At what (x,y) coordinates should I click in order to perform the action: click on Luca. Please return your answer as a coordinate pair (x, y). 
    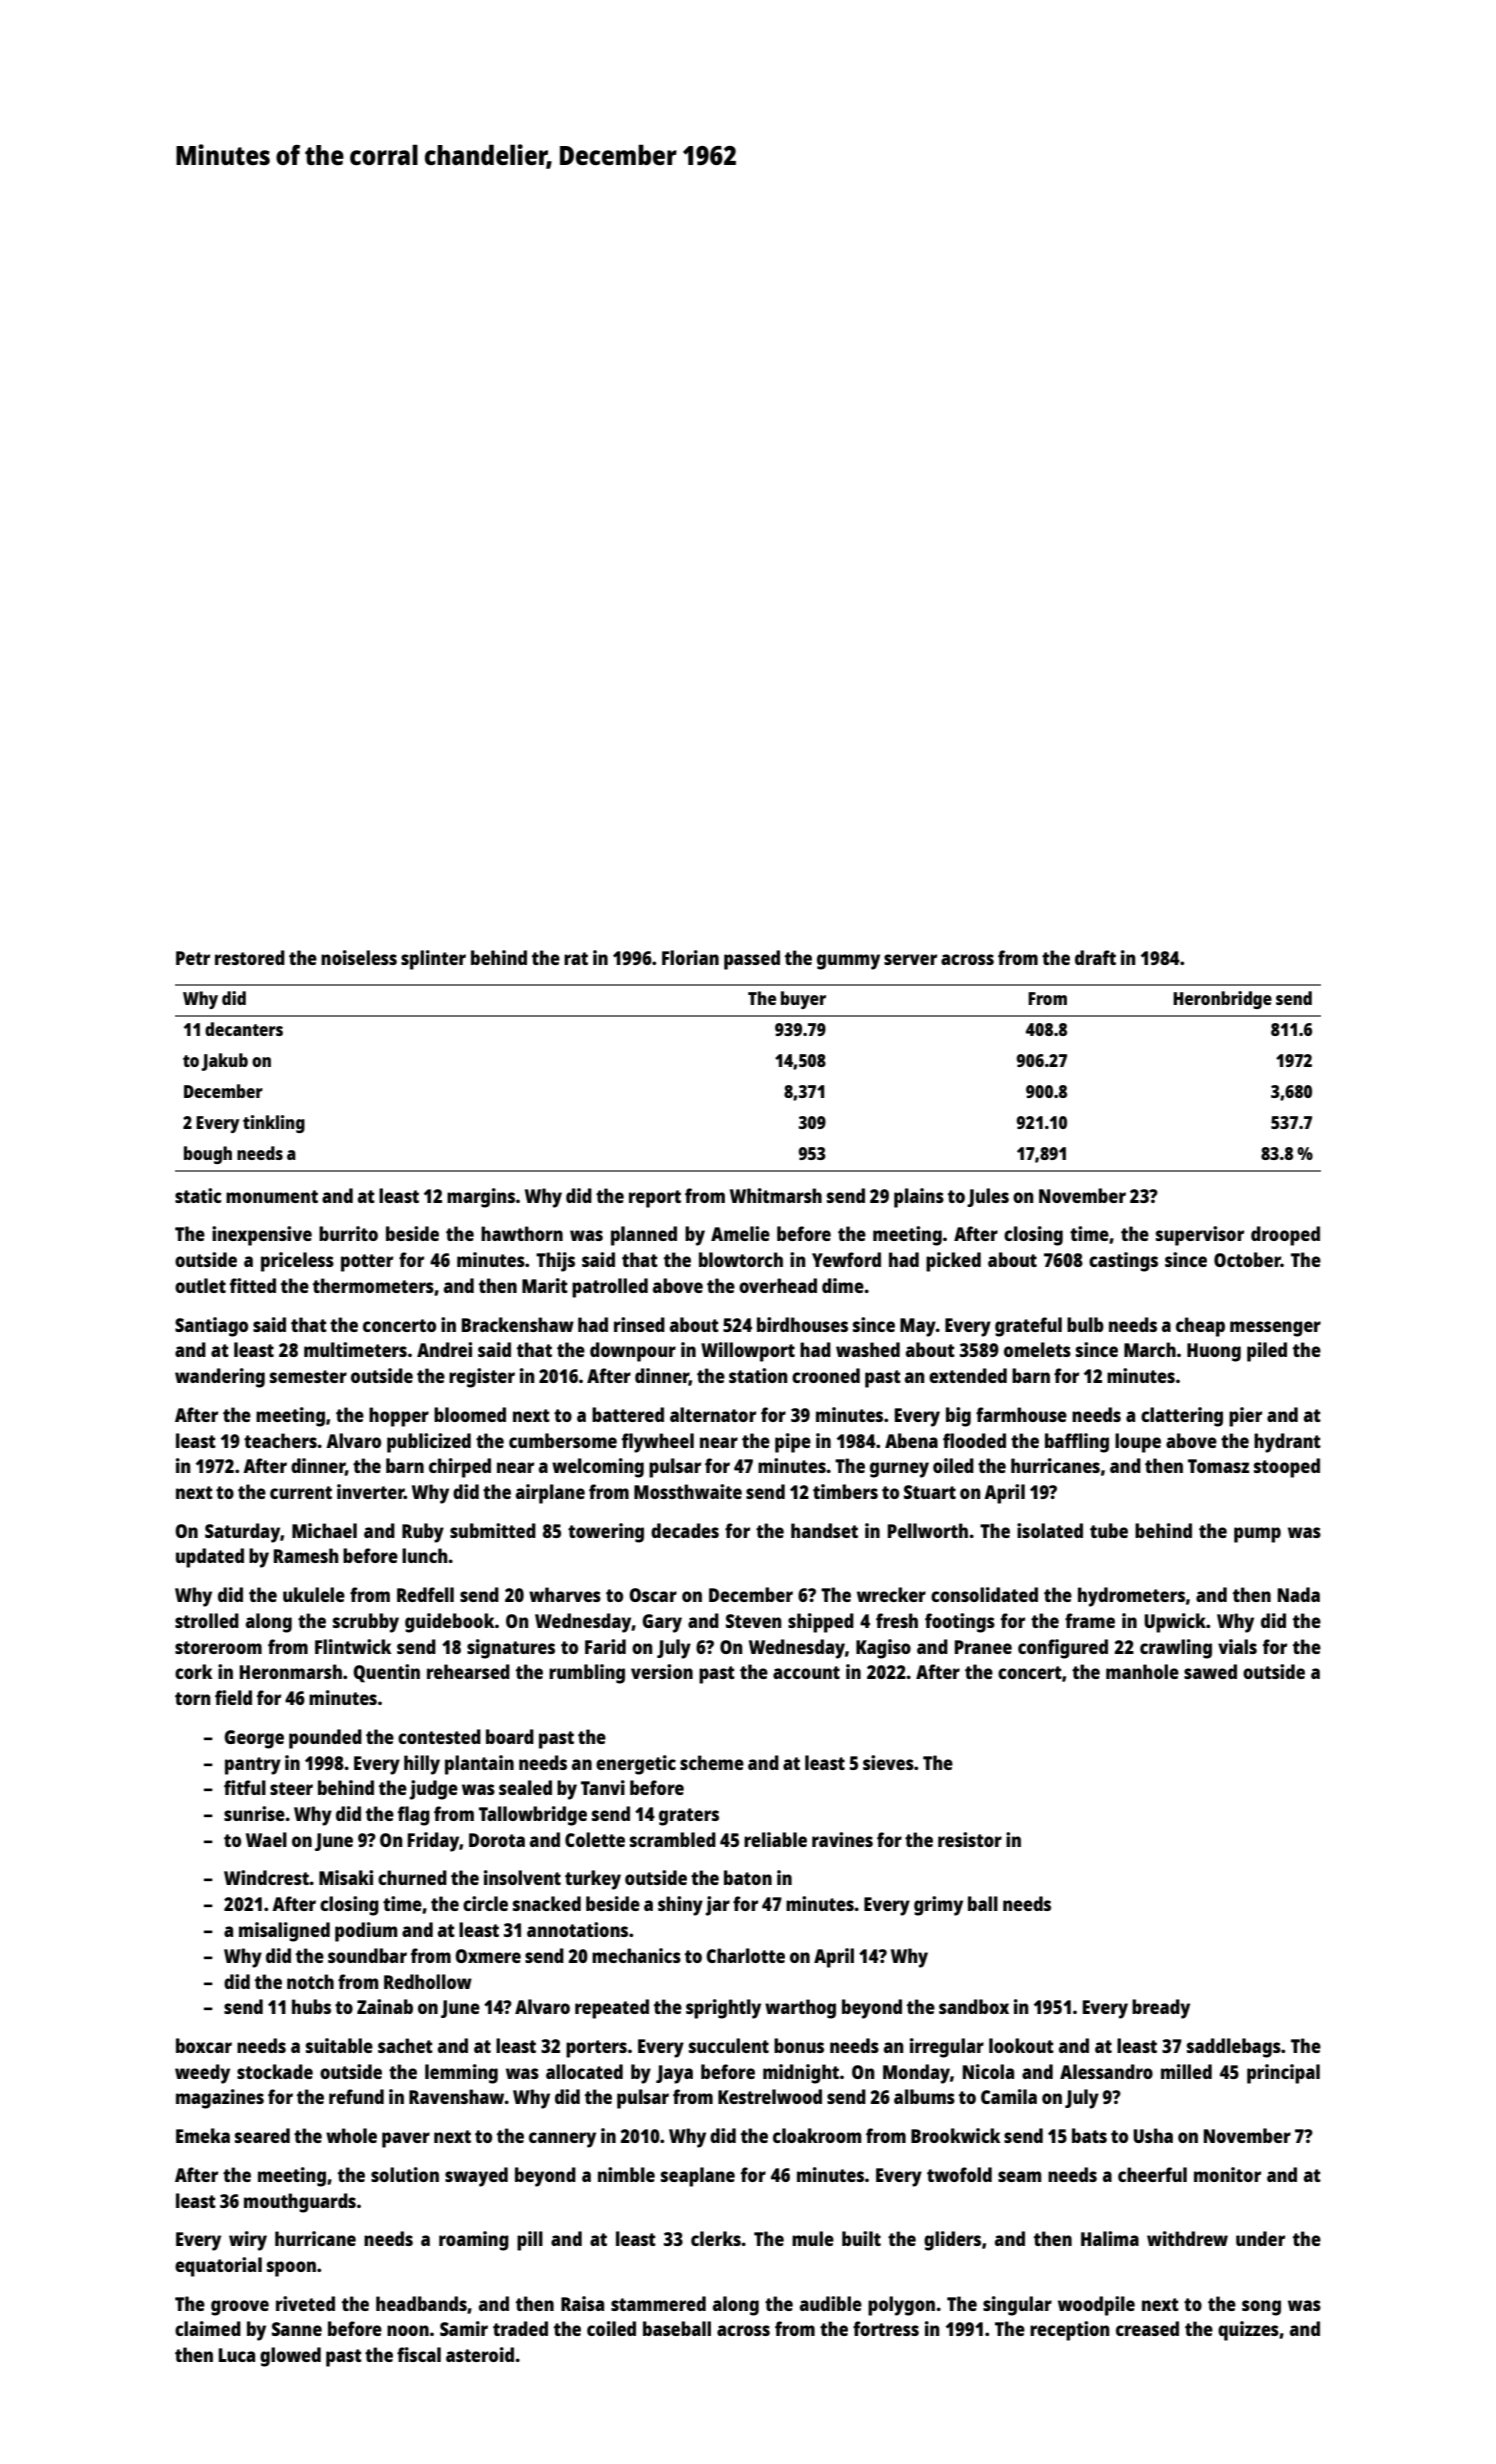
    Looking at the image, I should click on (237, 2355).
